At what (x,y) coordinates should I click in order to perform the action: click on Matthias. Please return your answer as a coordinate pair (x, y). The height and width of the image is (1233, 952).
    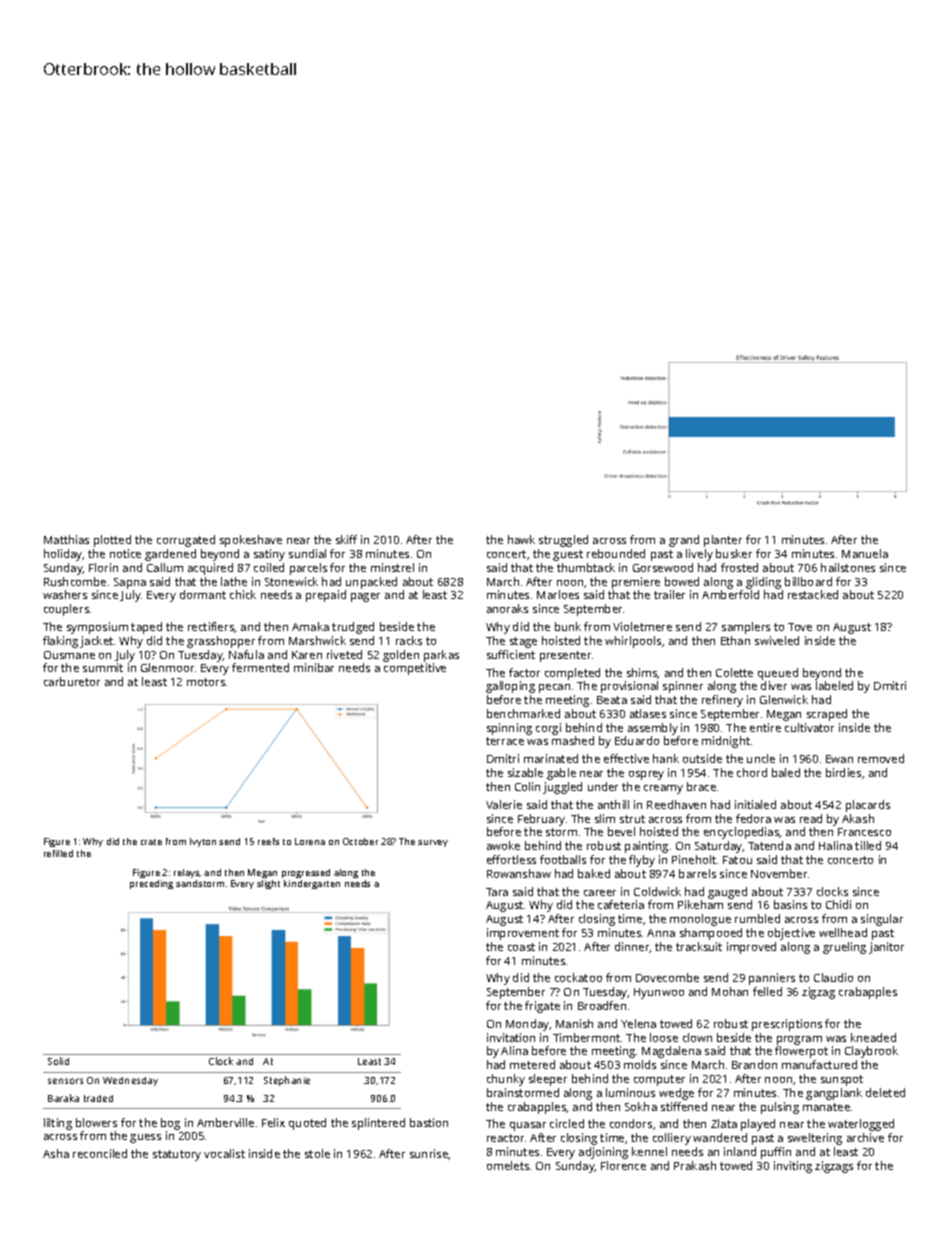
    Looking at the image, I should click on (66, 539).
